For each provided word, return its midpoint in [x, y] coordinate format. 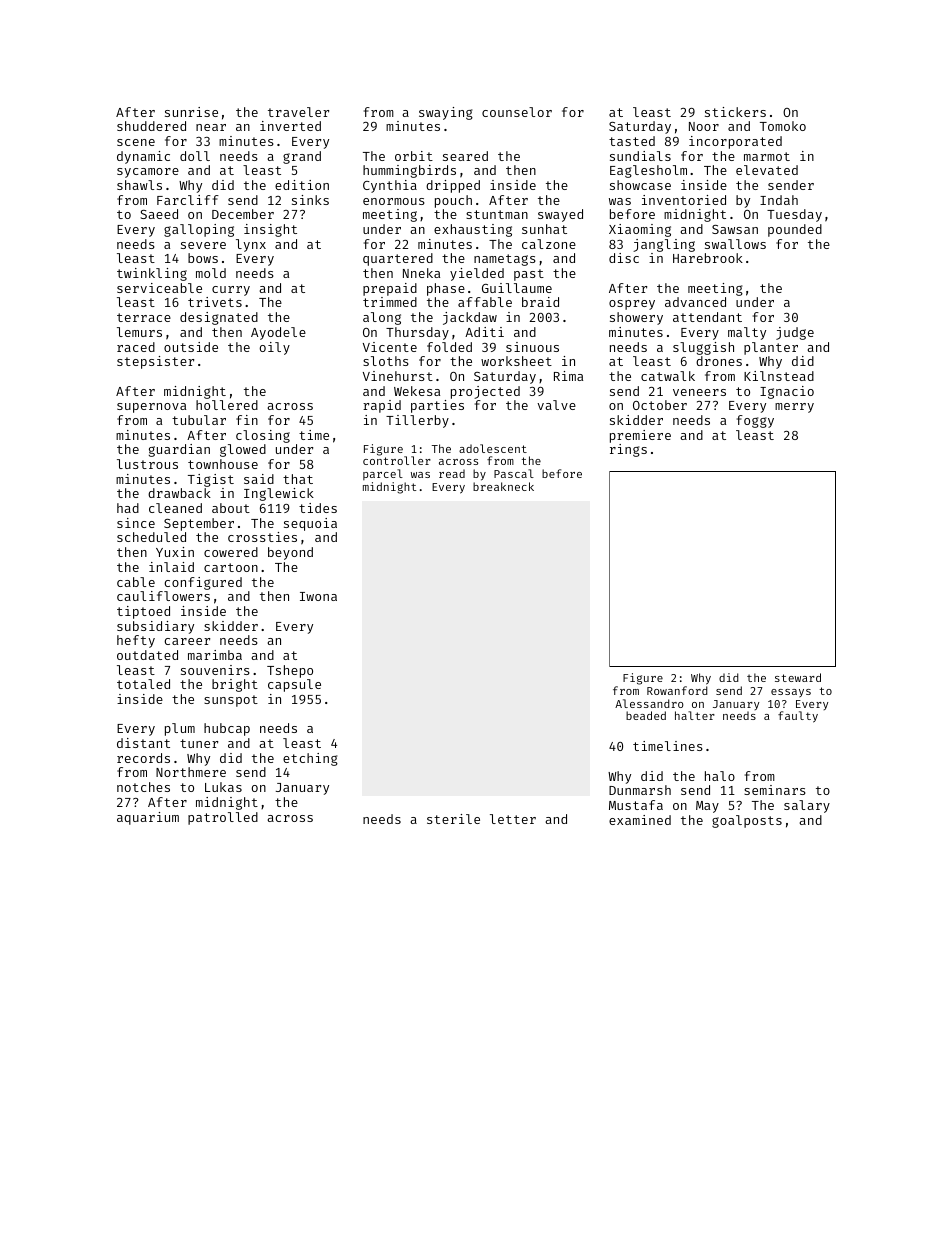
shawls [139, 185]
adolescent [493, 448]
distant [143, 743]
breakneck [503, 486]
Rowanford [677, 690]
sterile [453, 819]
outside [191, 347]
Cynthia [390, 186]
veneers [699, 392]
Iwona [318, 596]
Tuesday [794, 215]
